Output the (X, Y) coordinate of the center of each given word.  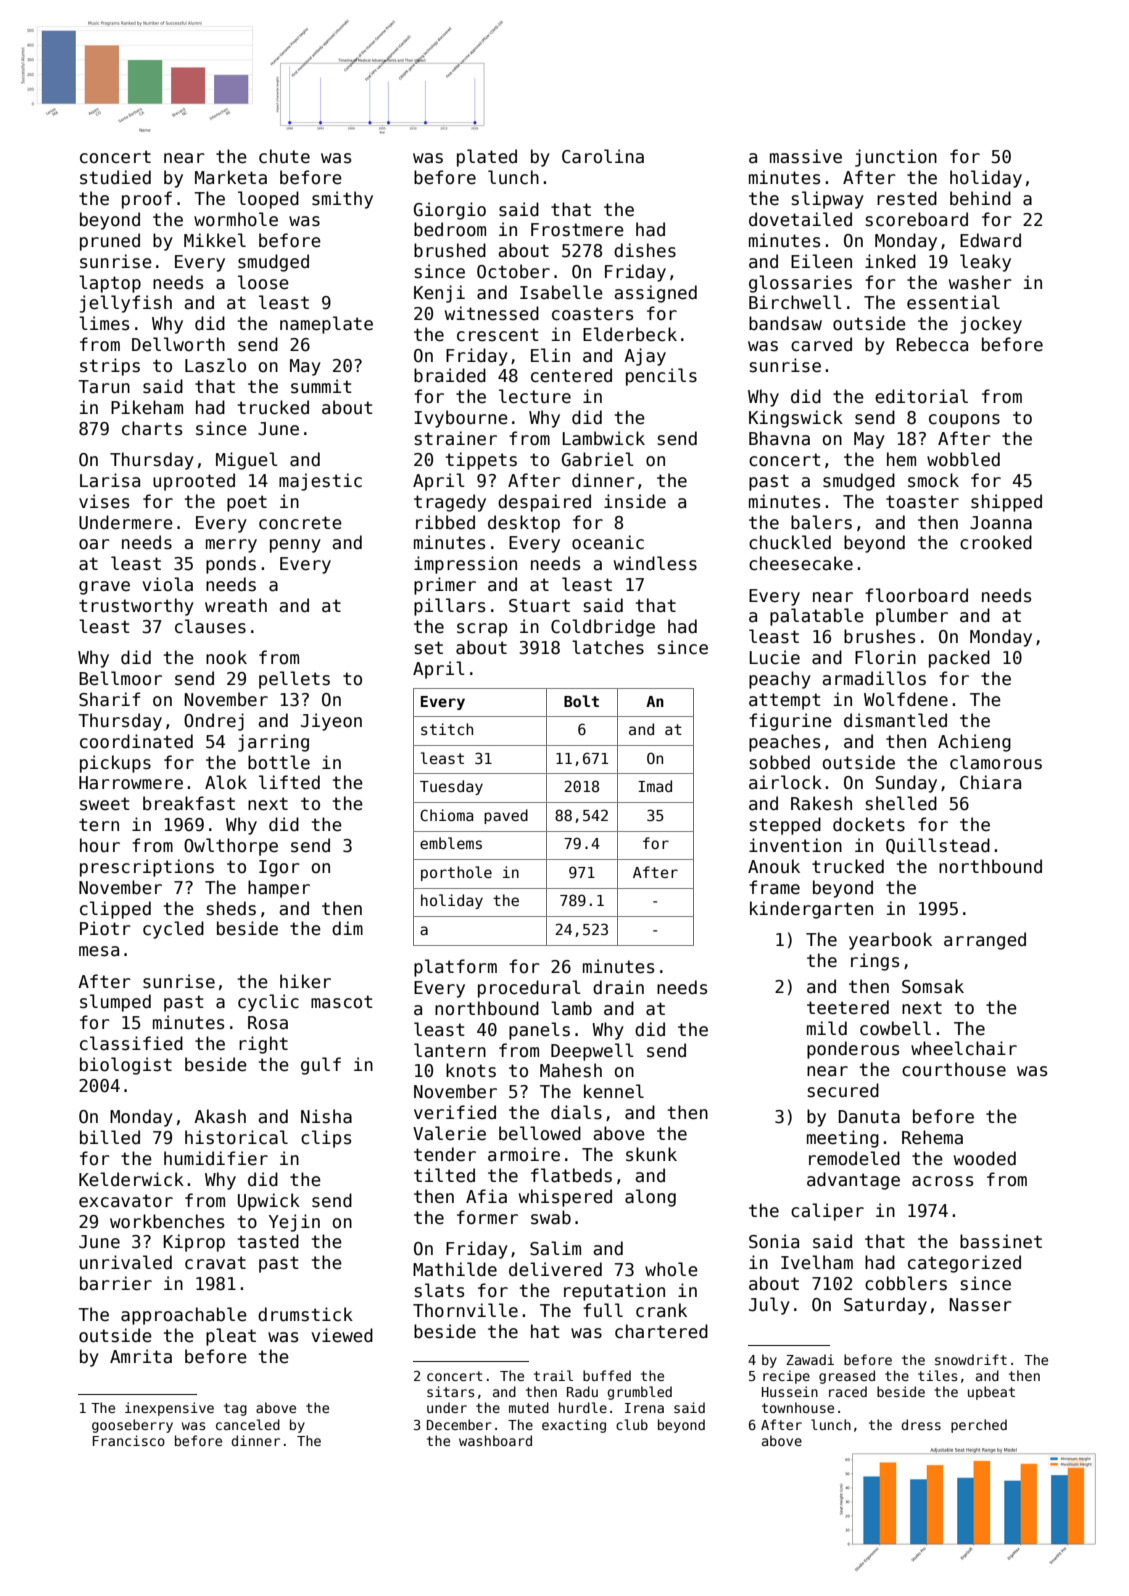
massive (806, 156)
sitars (451, 1391)
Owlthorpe (231, 847)
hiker (305, 981)
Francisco (129, 1440)
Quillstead (938, 846)
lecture (535, 396)
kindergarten (811, 910)
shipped (1006, 503)
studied (115, 177)
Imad (655, 786)
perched (979, 1426)
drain (618, 987)
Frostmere (577, 230)
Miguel (247, 461)
